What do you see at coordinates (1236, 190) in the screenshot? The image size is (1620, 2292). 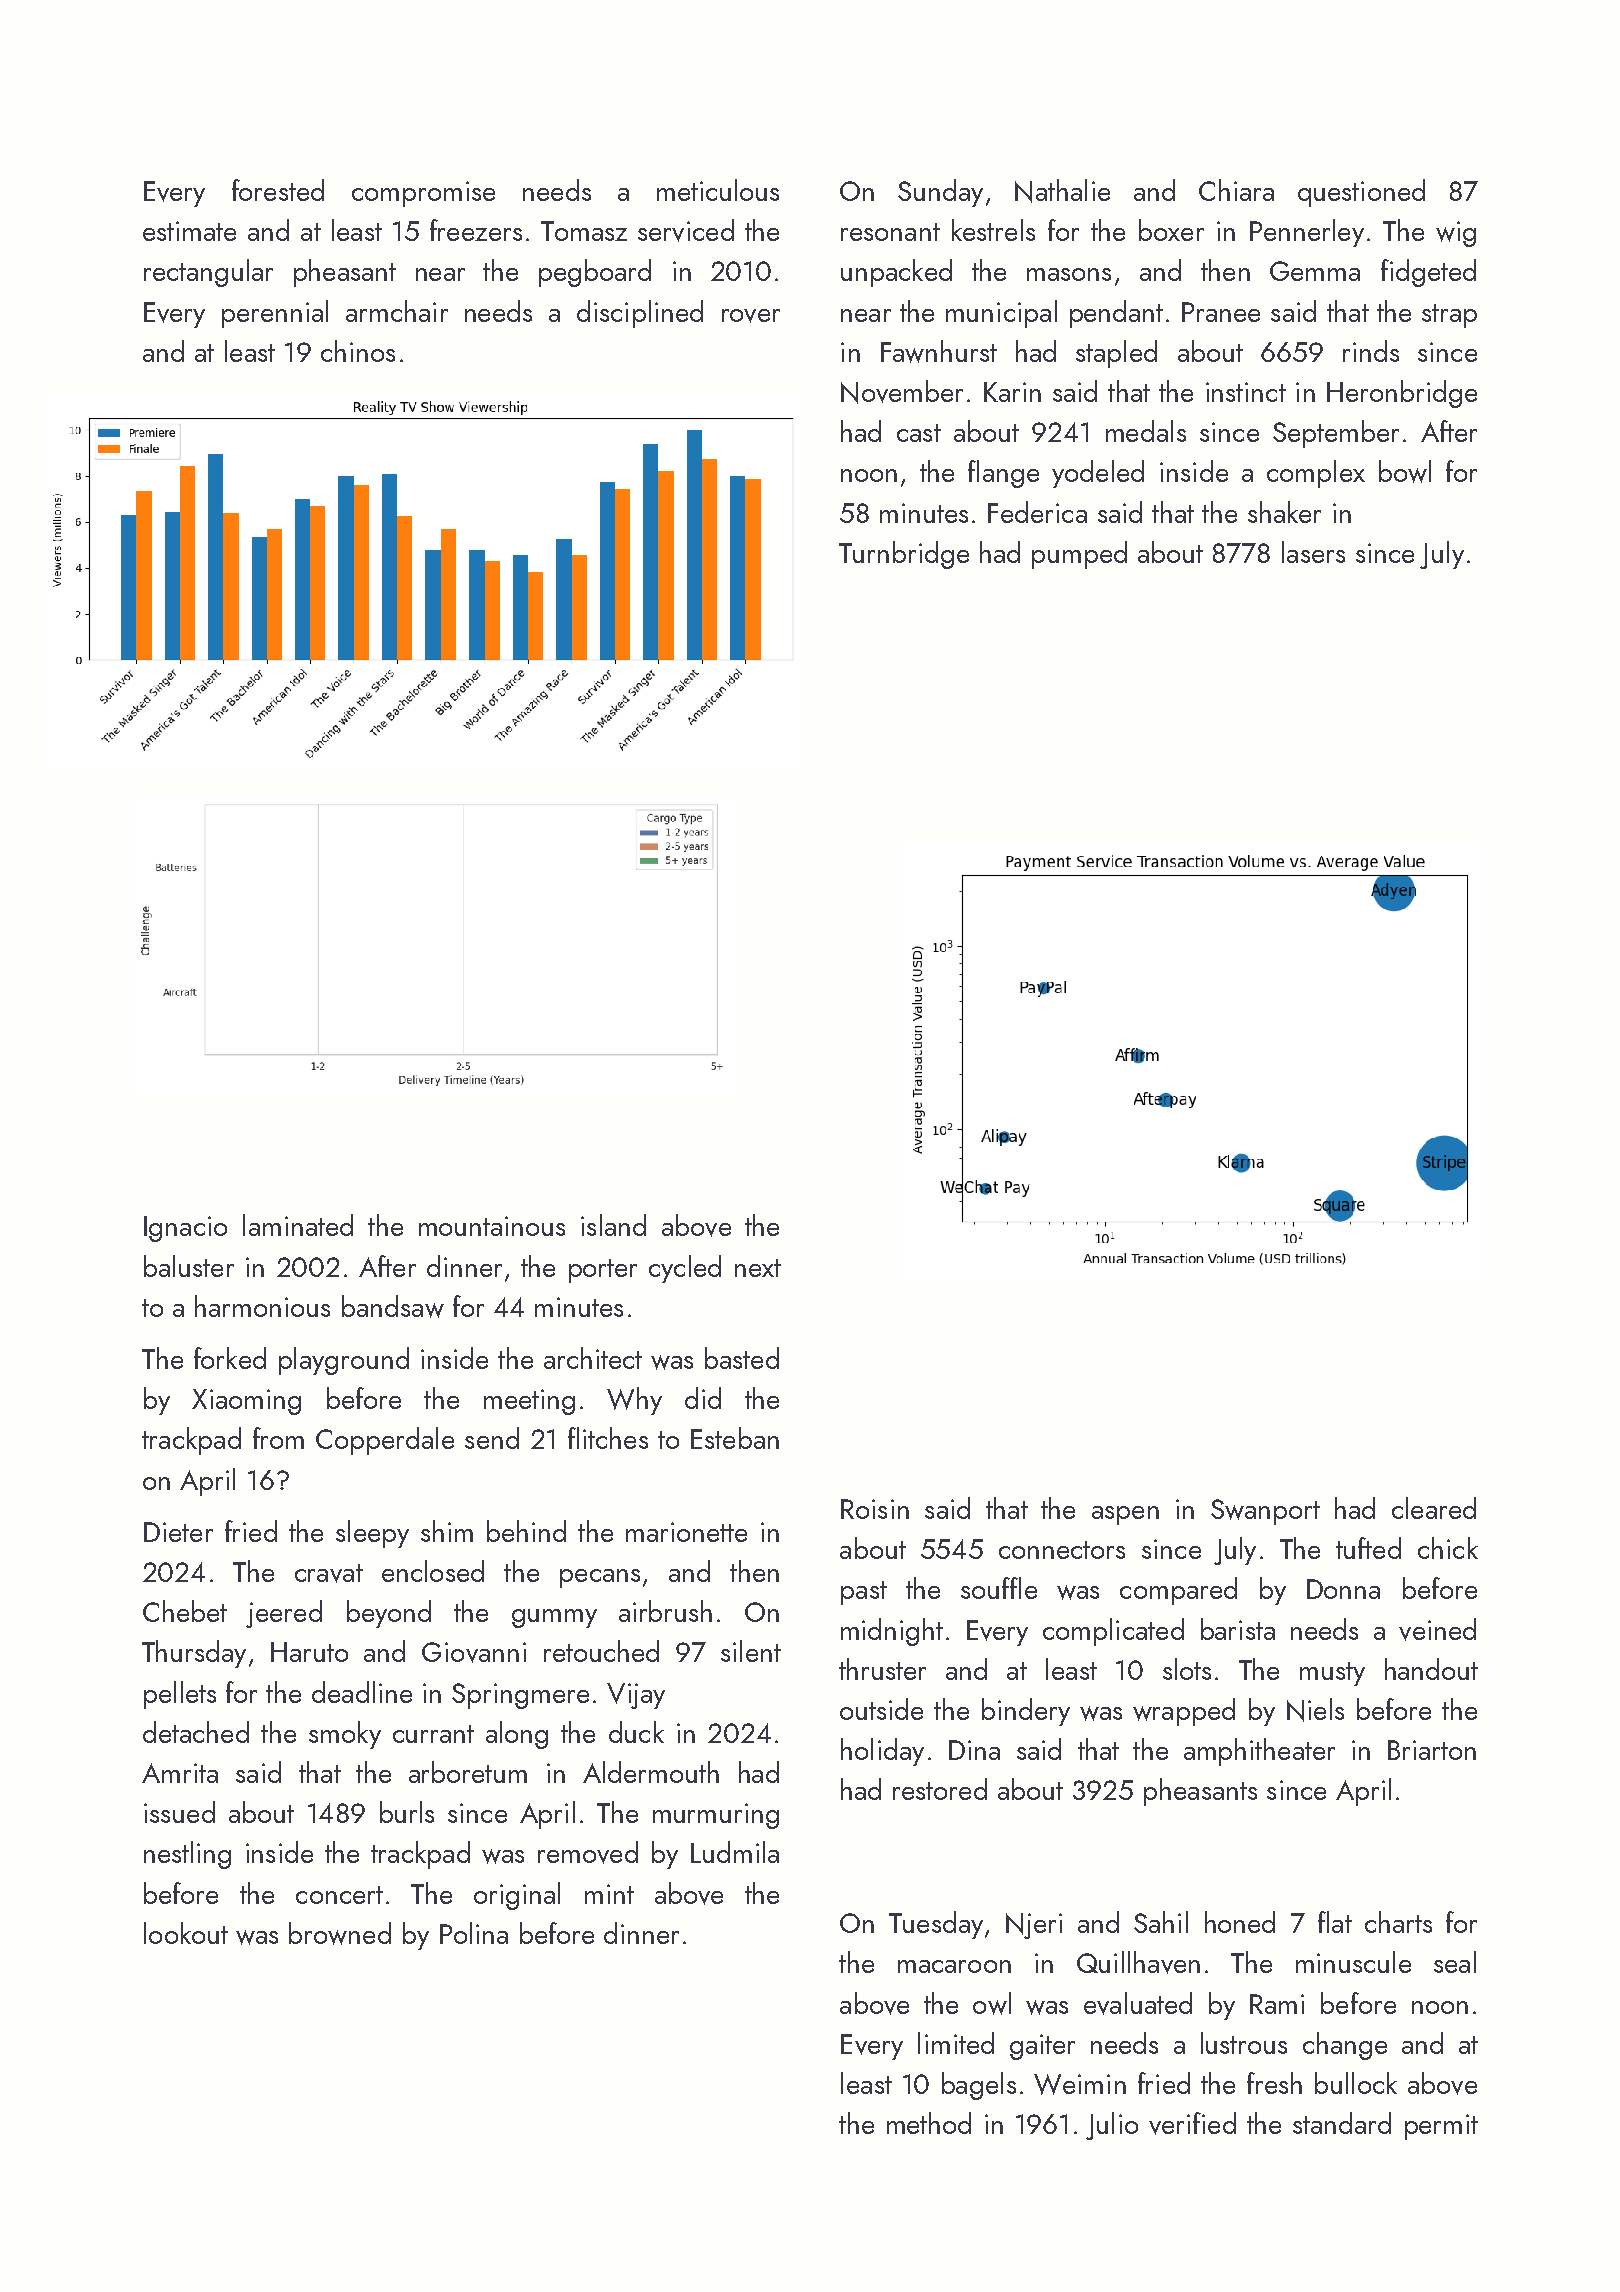 I see `Chiara` at bounding box center [1236, 190].
